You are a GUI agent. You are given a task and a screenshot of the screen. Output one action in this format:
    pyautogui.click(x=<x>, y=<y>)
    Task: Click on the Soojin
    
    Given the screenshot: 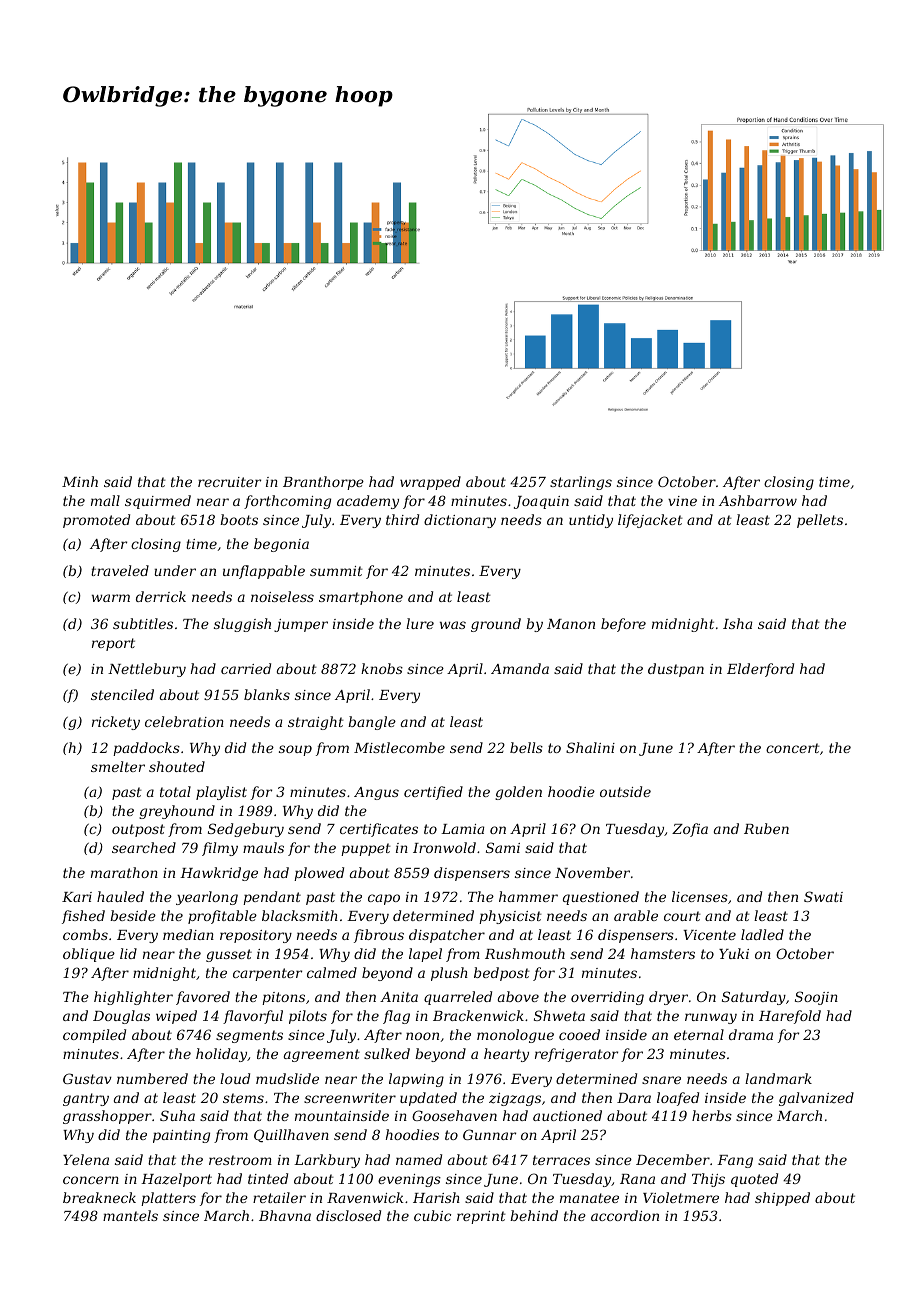 What is the action you would take?
    pyautogui.click(x=816, y=998)
